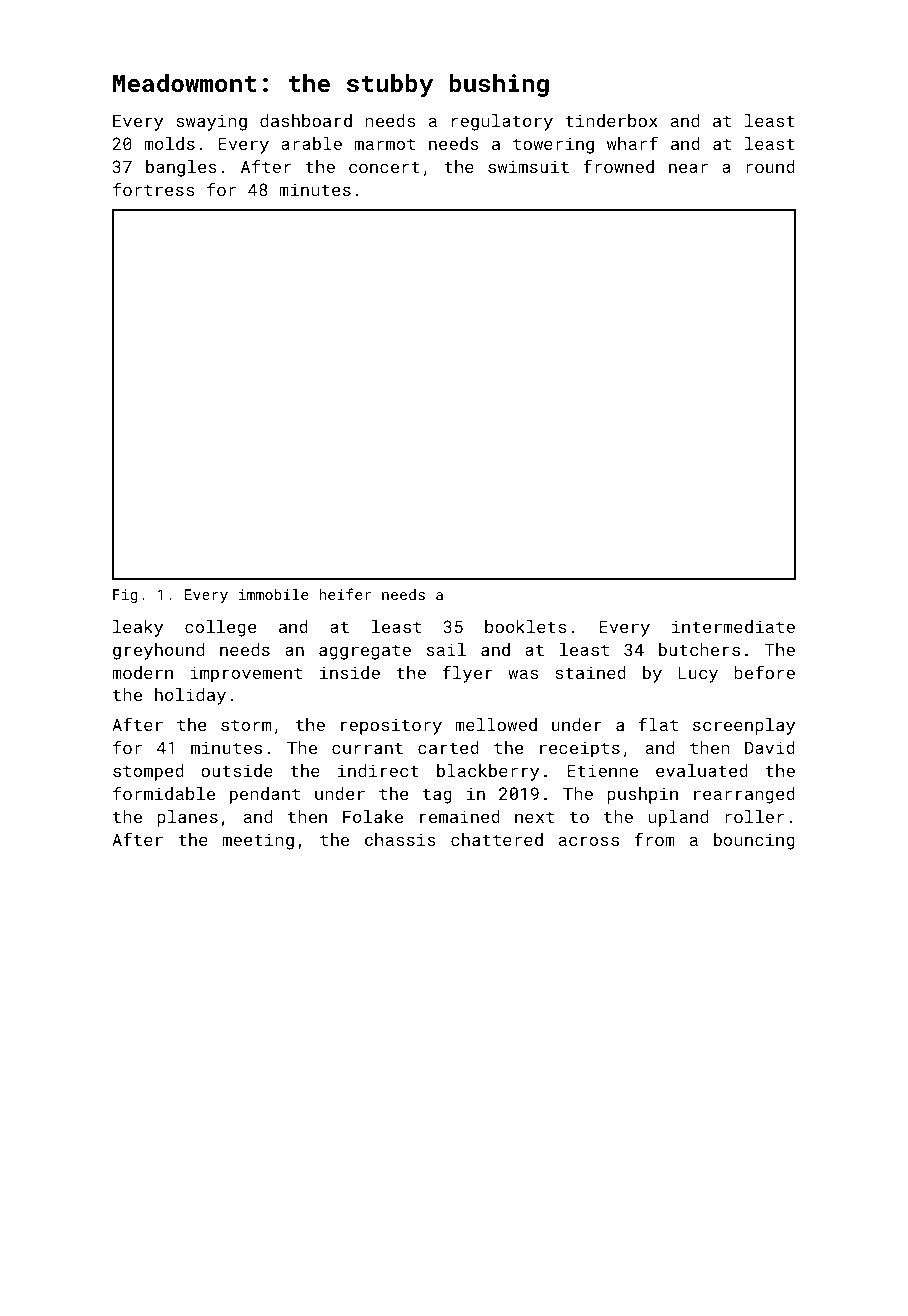 The width and height of the screenshot is (908, 1316). Describe the element at coordinates (125, 596) in the screenshot. I see `Fig` at that location.
